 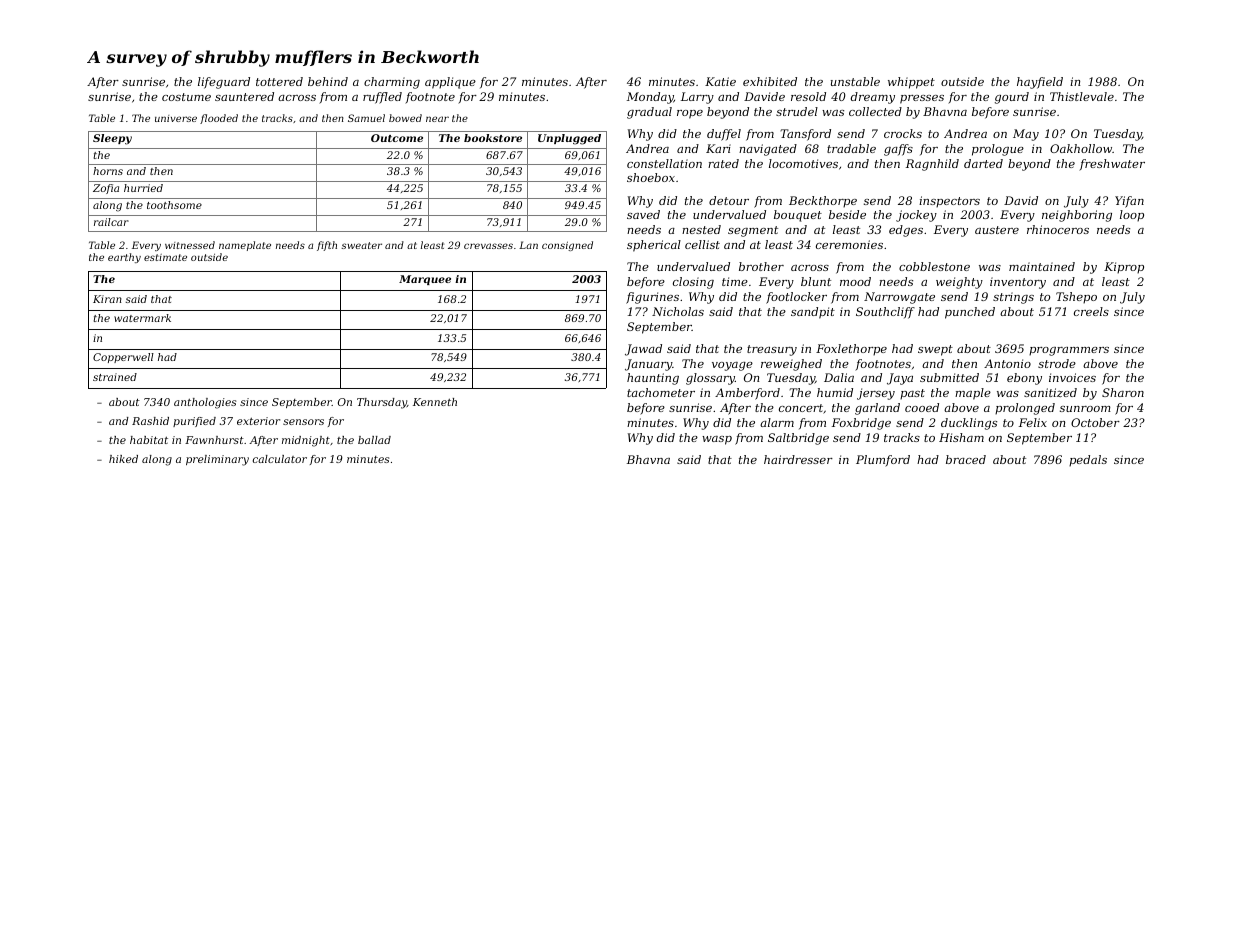 I want to click on hiked, so click(x=123, y=459).
